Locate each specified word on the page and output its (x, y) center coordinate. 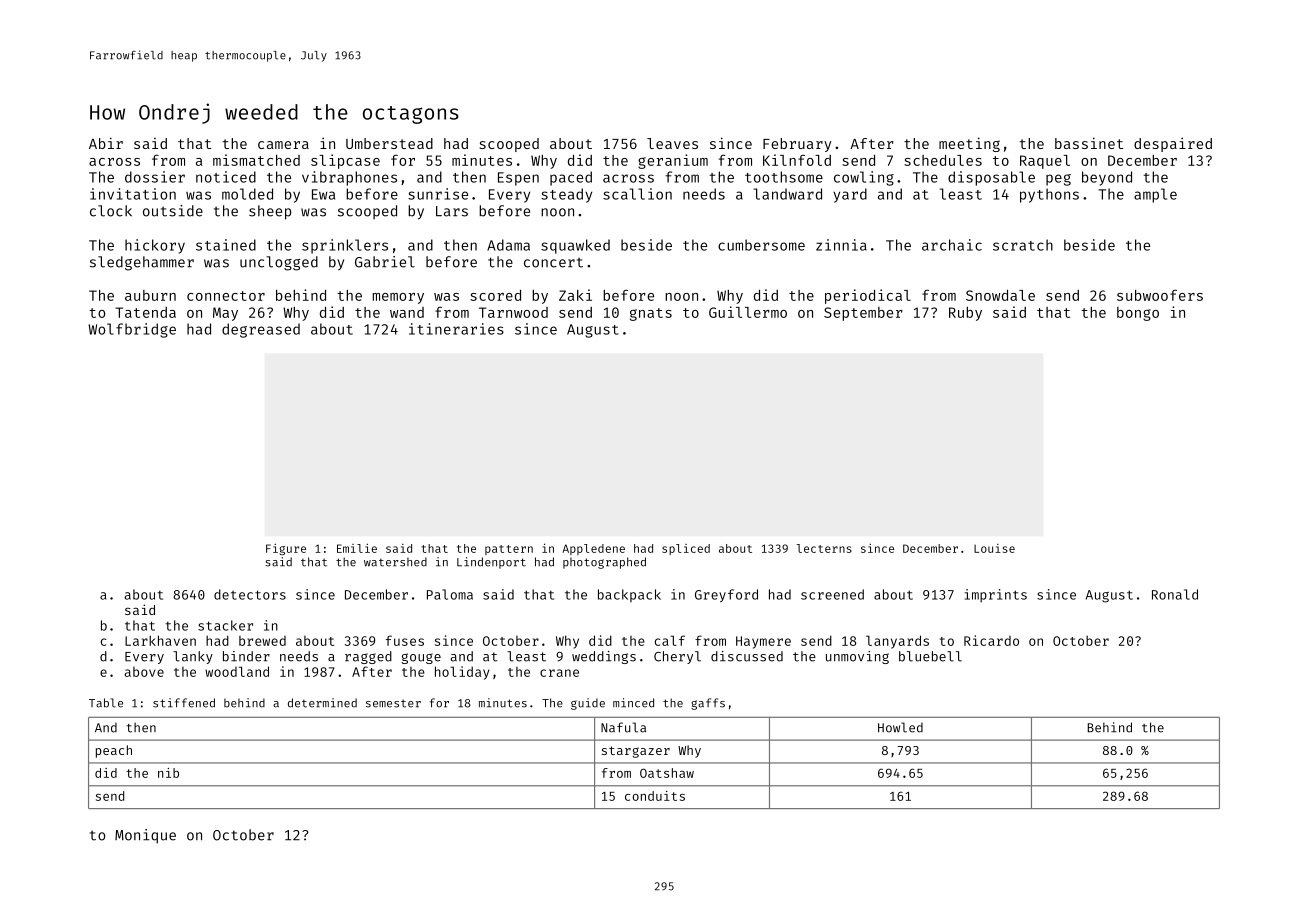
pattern (509, 550)
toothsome (784, 177)
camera (283, 145)
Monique (145, 836)
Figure (286, 549)
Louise (994, 548)
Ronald (1175, 594)
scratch (1023, 245)
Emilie (357, 548)
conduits (655, 796)
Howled (900, 727)
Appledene (593, 549)
